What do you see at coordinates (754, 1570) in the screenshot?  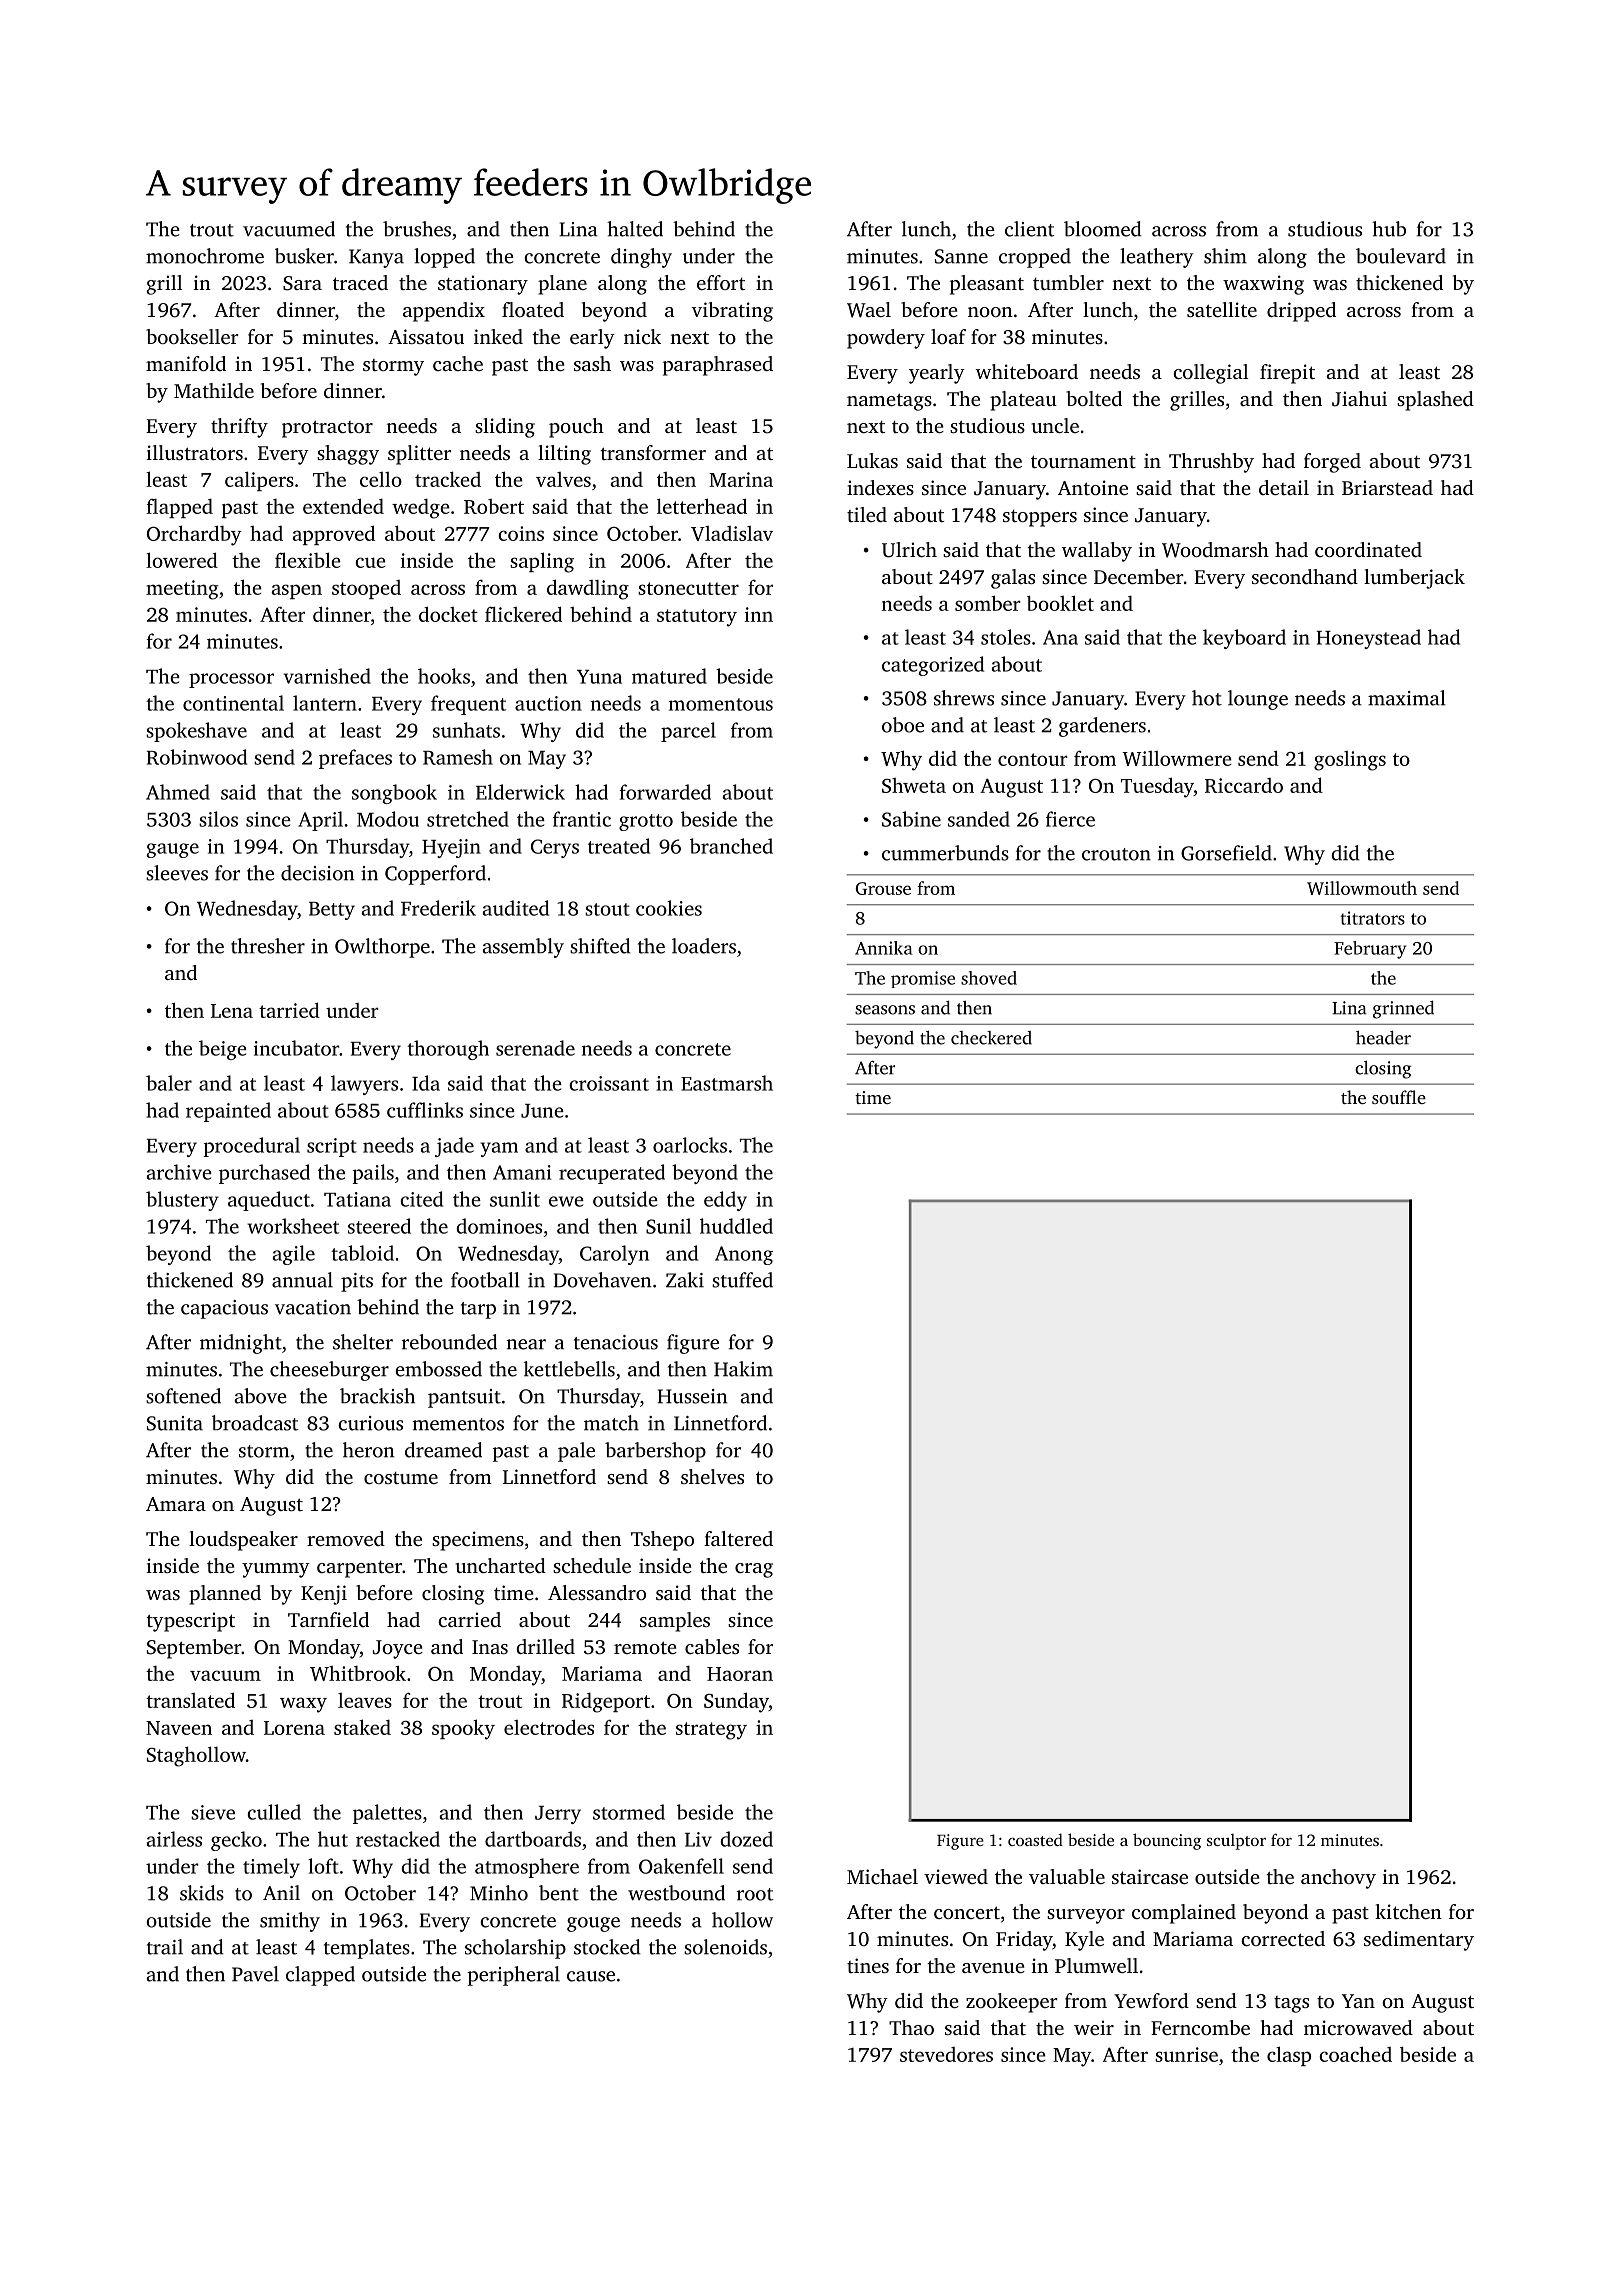 I see `crag` at bounding box center [754, 1570].
